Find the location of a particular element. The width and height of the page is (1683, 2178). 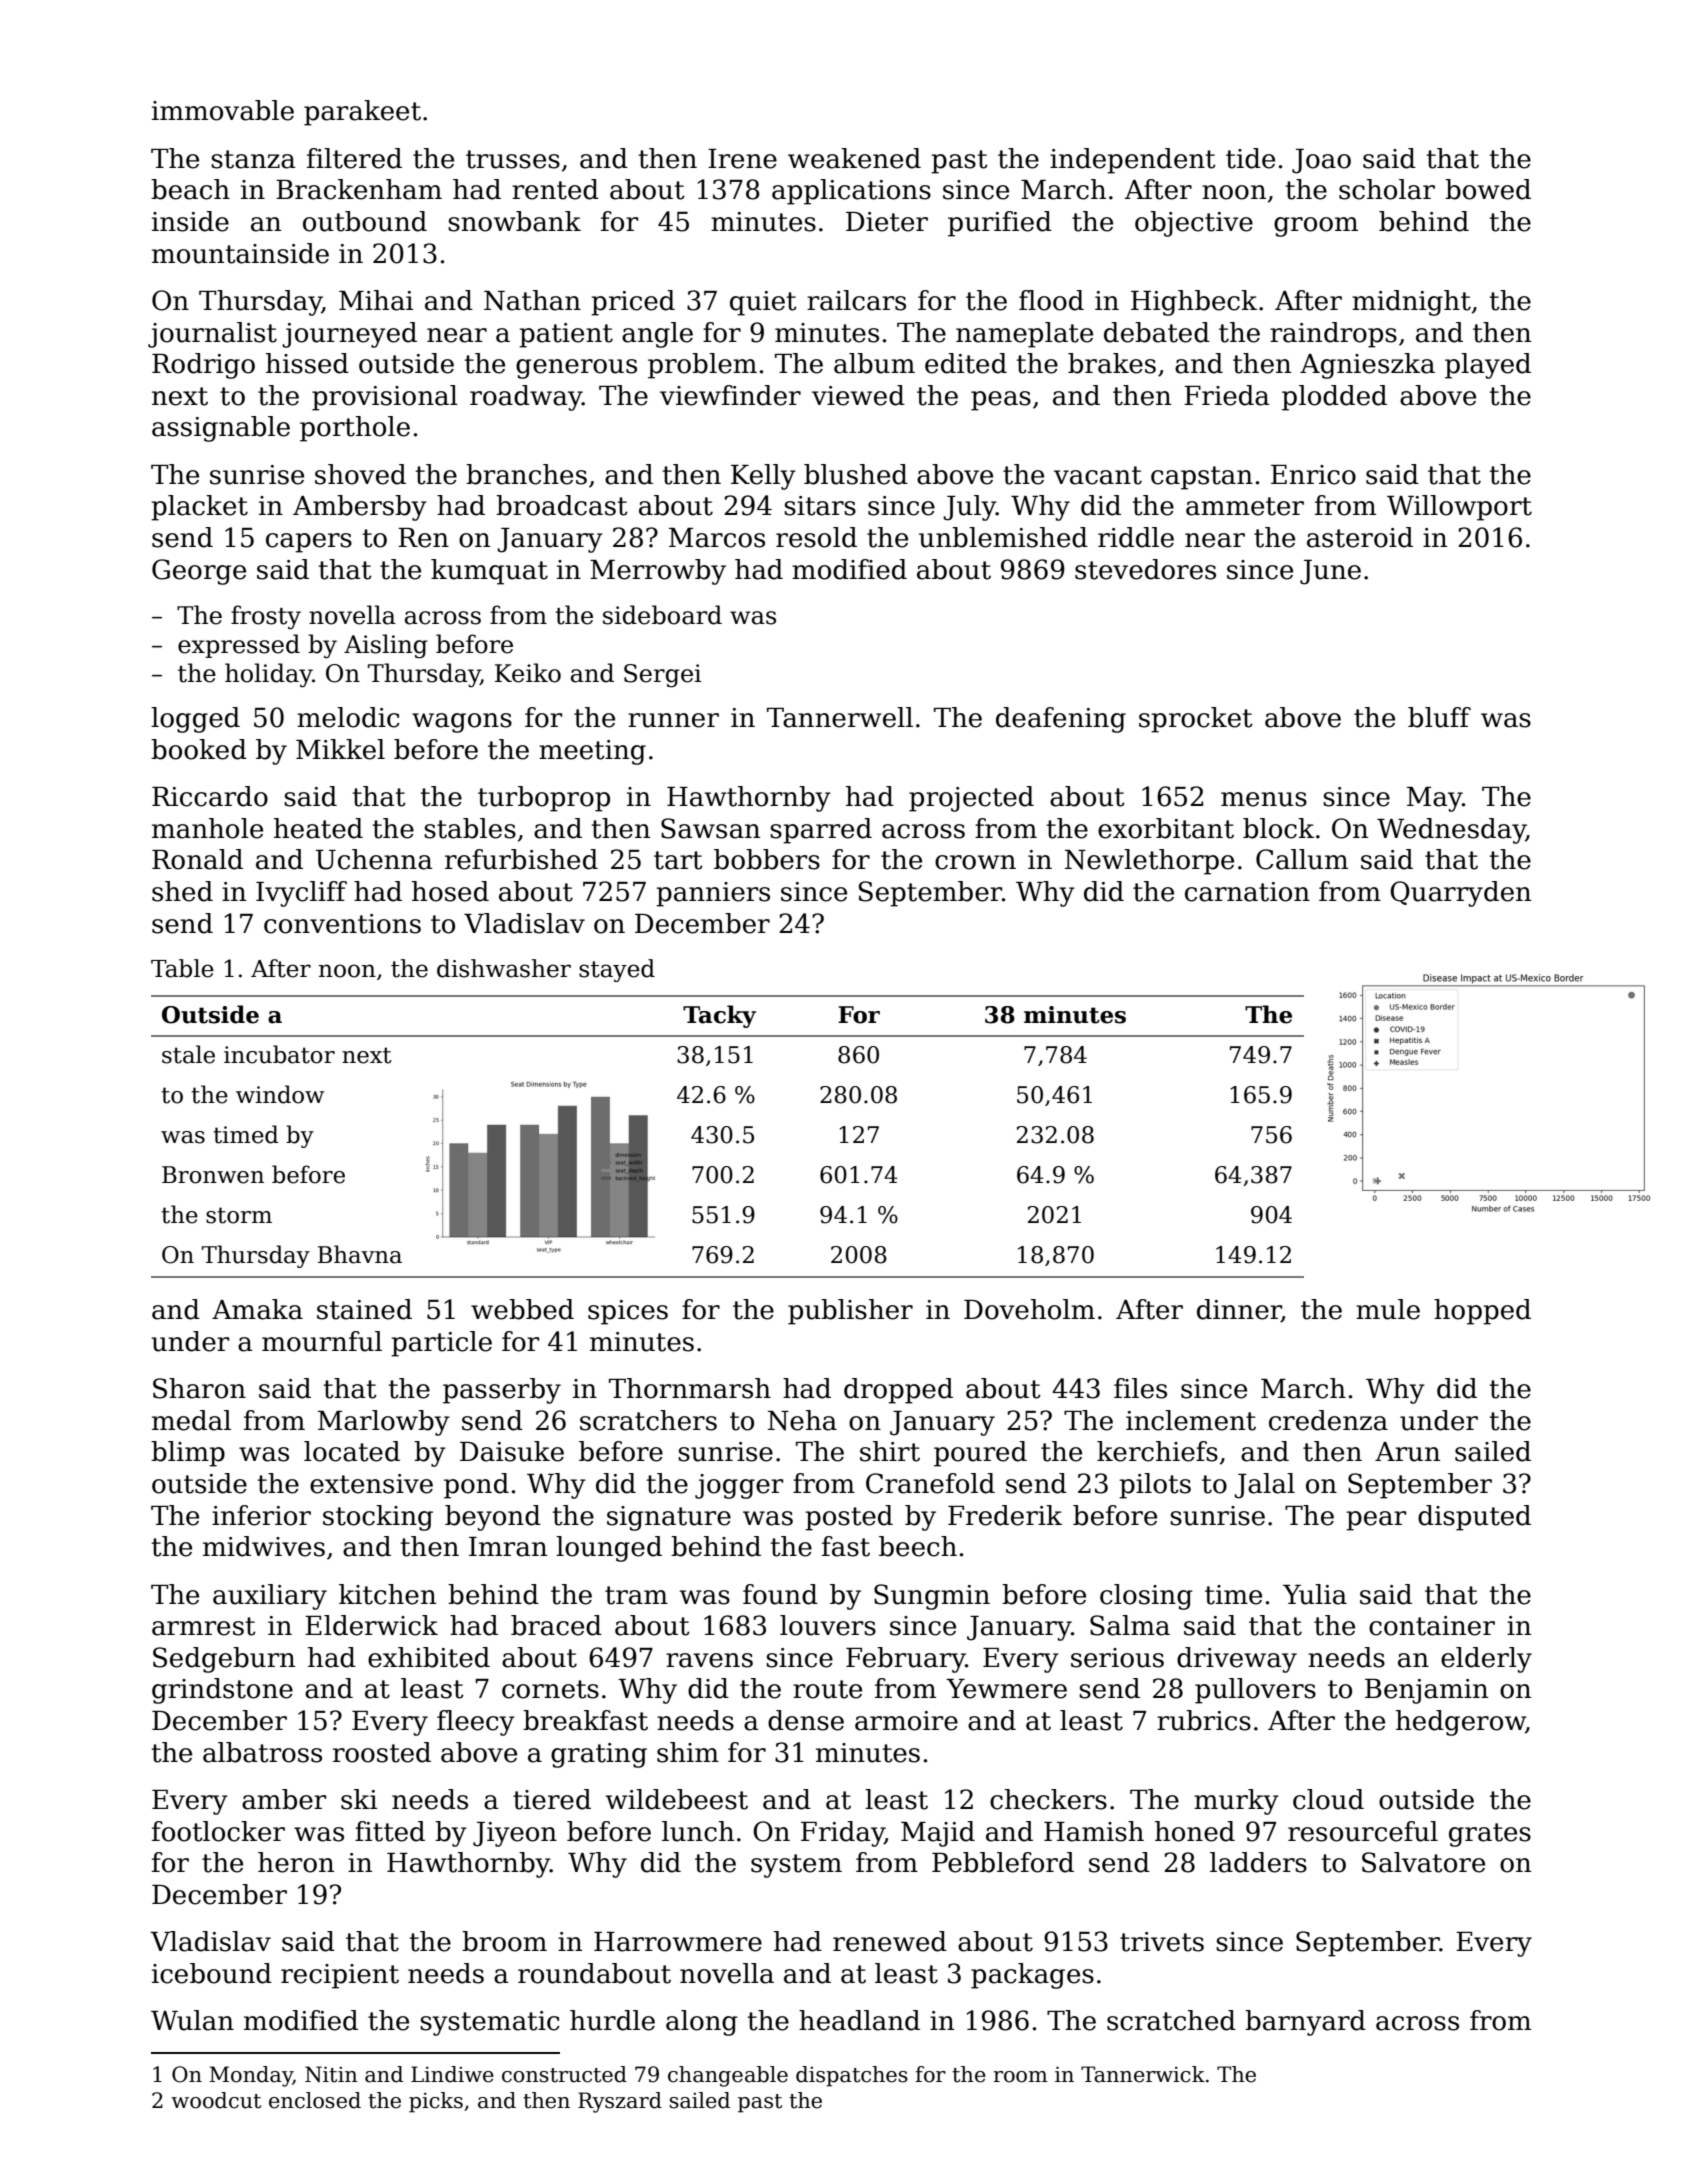

vacant is located at coordinates (1098, 475).
